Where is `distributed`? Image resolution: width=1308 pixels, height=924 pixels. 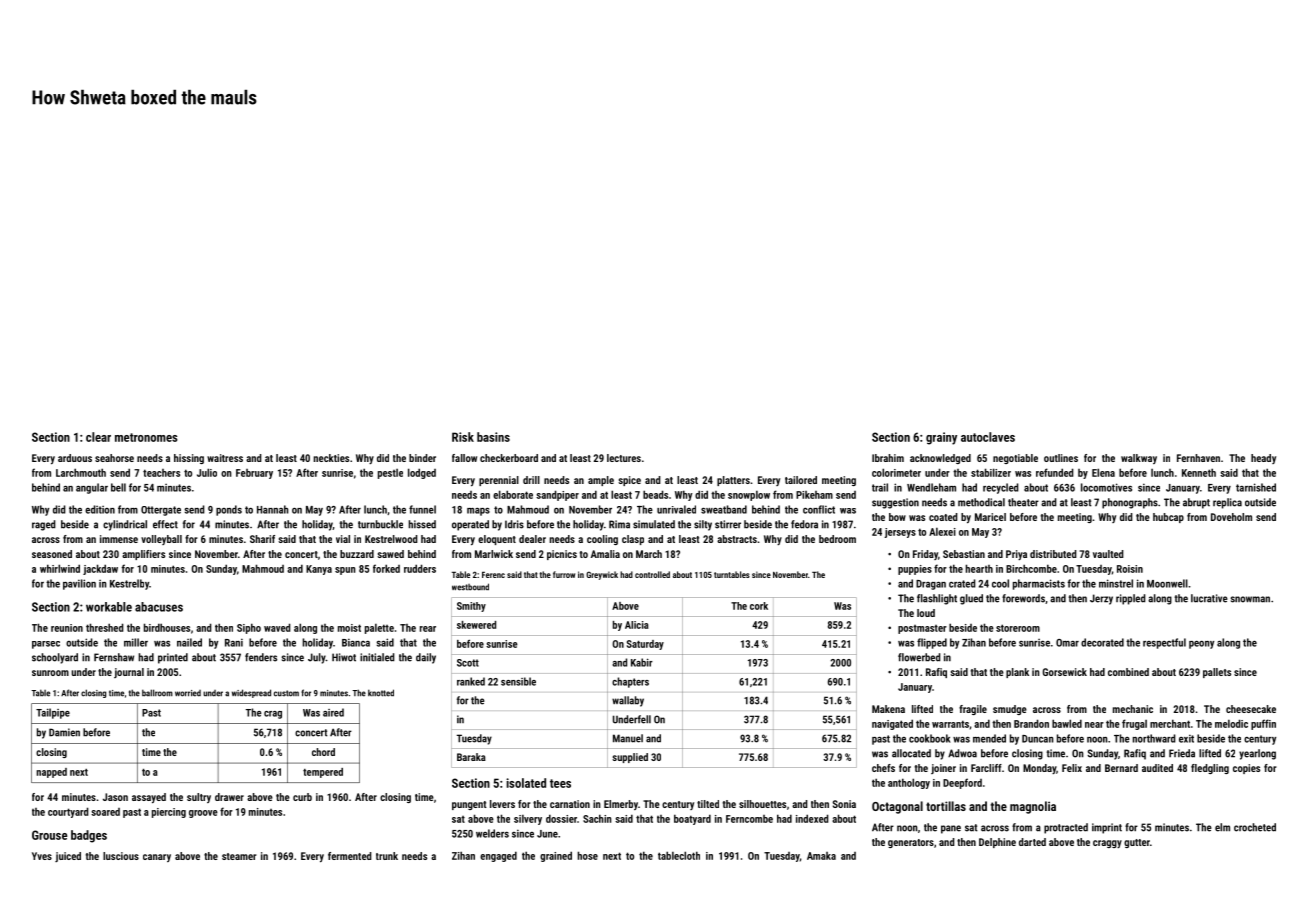
distributed is located at coordinates (1053, 554).
